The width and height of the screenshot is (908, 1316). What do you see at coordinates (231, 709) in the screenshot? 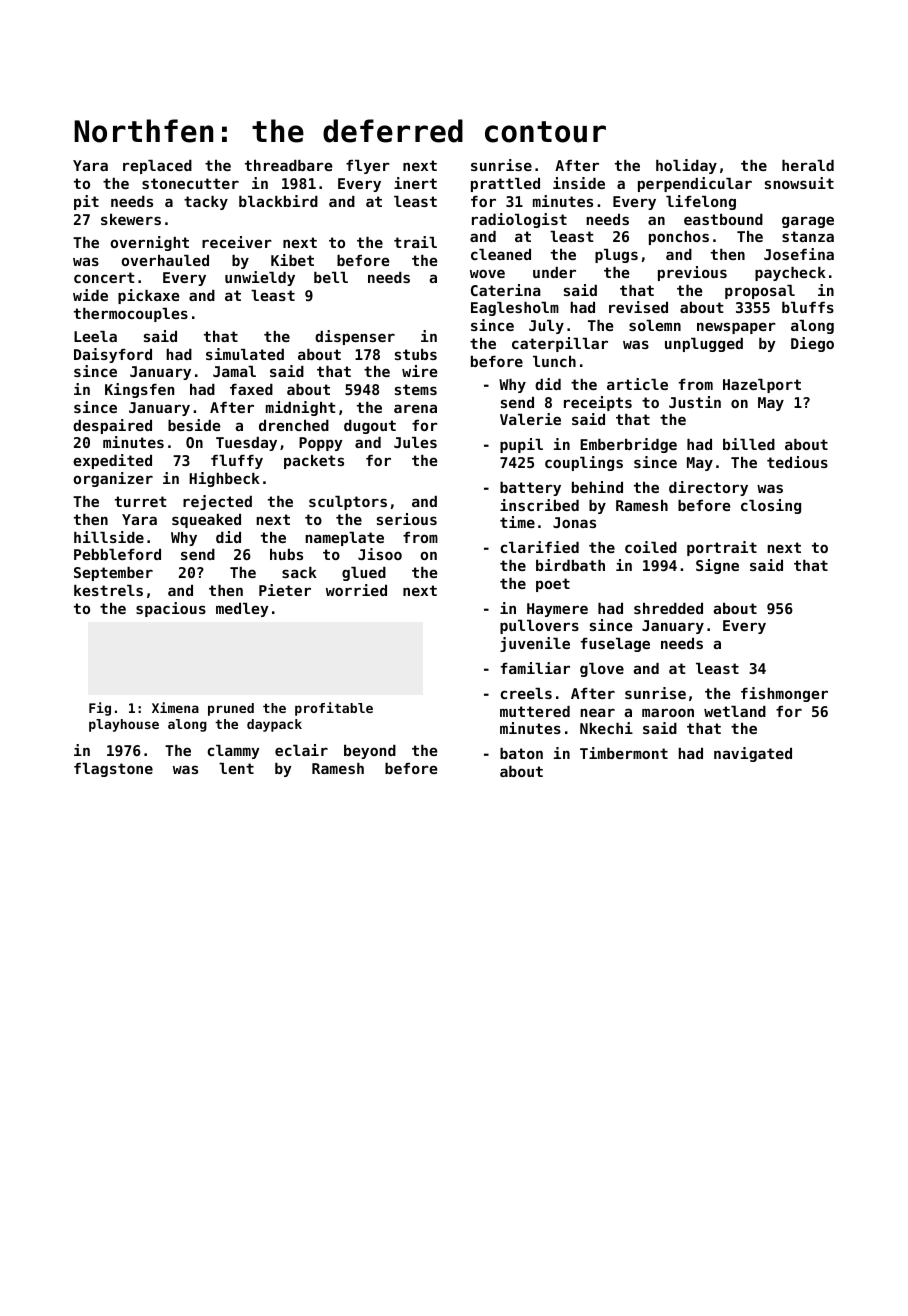
I see `pruned` at bounding box center [231, 709].
